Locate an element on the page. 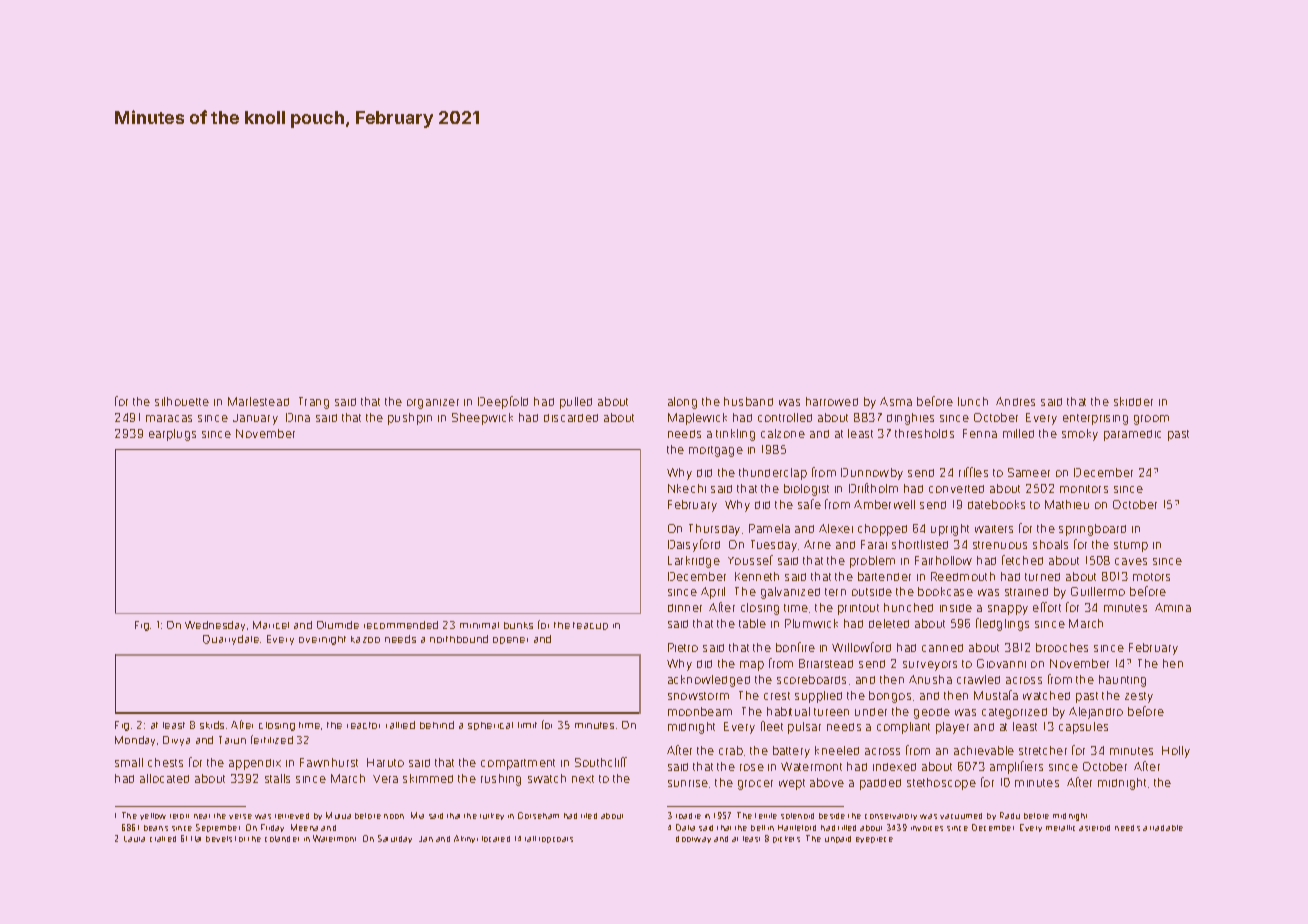 Image resolution: width=1308 pixels, height=924 pixels. lunch is located at coordinates (973, 401).
